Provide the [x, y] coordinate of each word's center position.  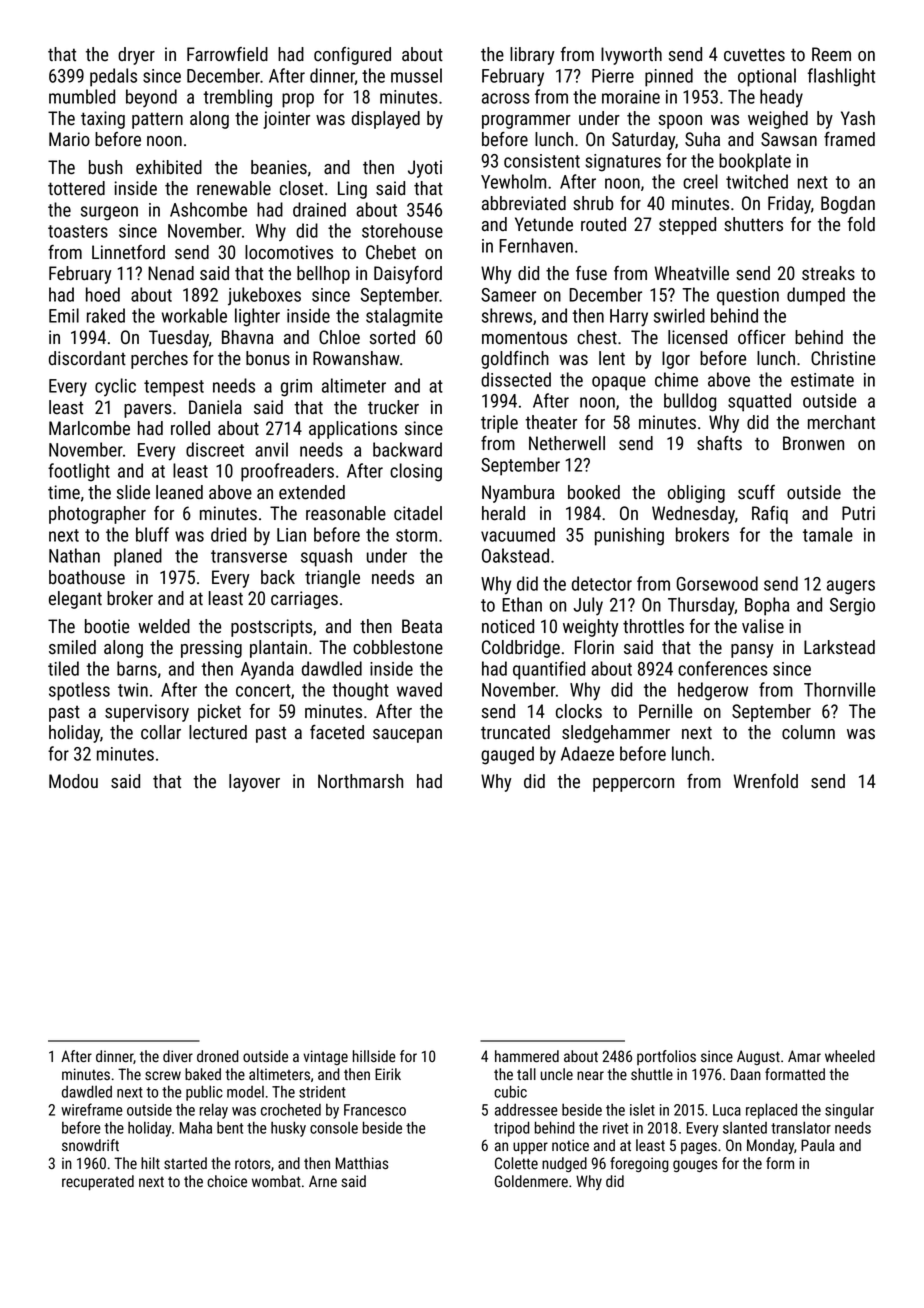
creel [700, 181]
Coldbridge [521, 649]
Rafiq [770, 515]
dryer [136, 56]
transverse [249, 556]
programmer [526, 122]
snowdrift [90, 1145]
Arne [323, 1181]
